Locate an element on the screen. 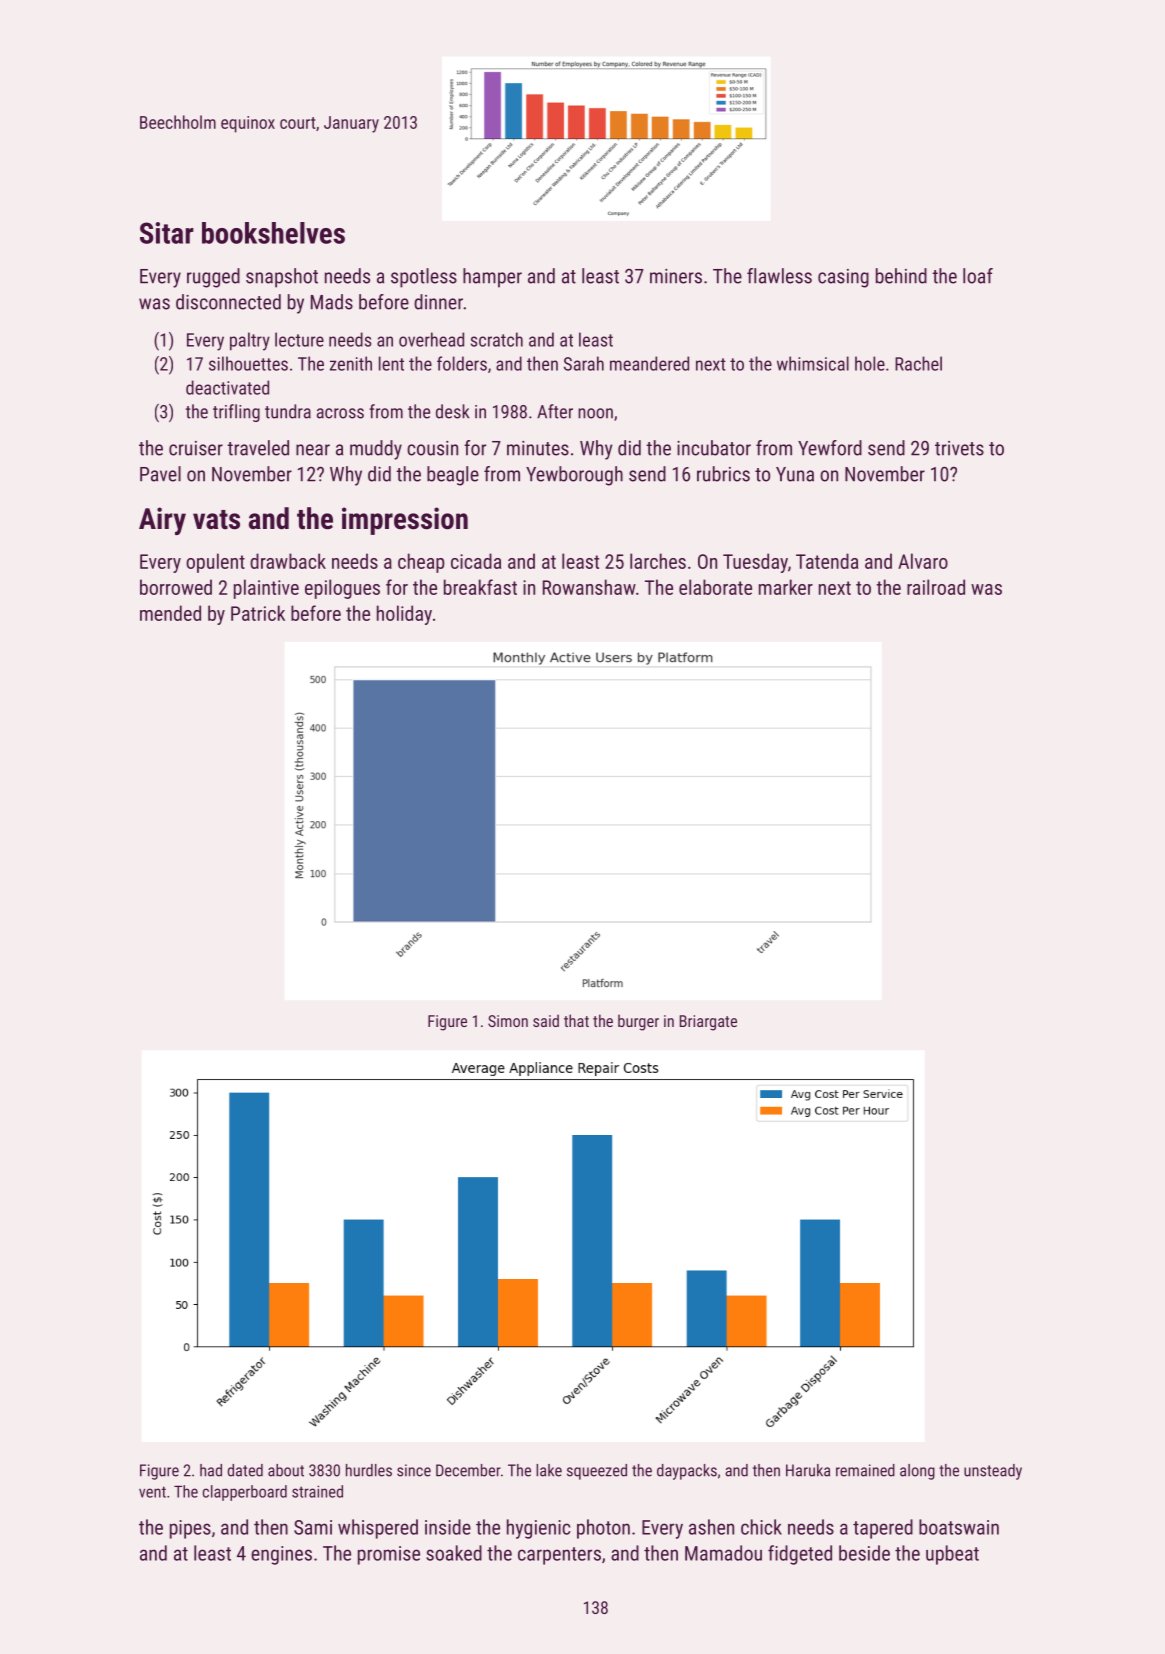  miners is located at coordinates (676, 276).
